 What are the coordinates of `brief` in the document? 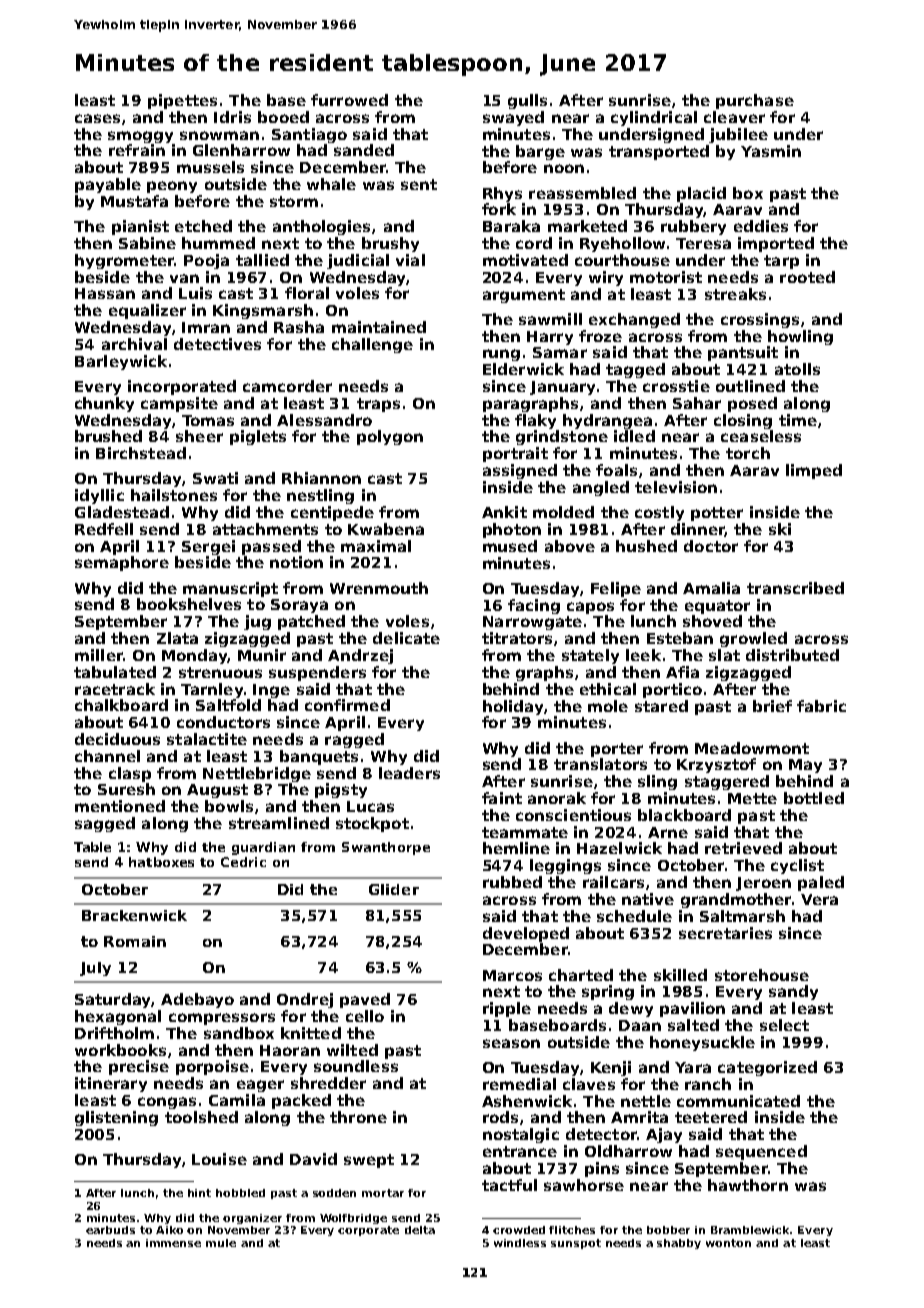 It's located at (772, 706).
